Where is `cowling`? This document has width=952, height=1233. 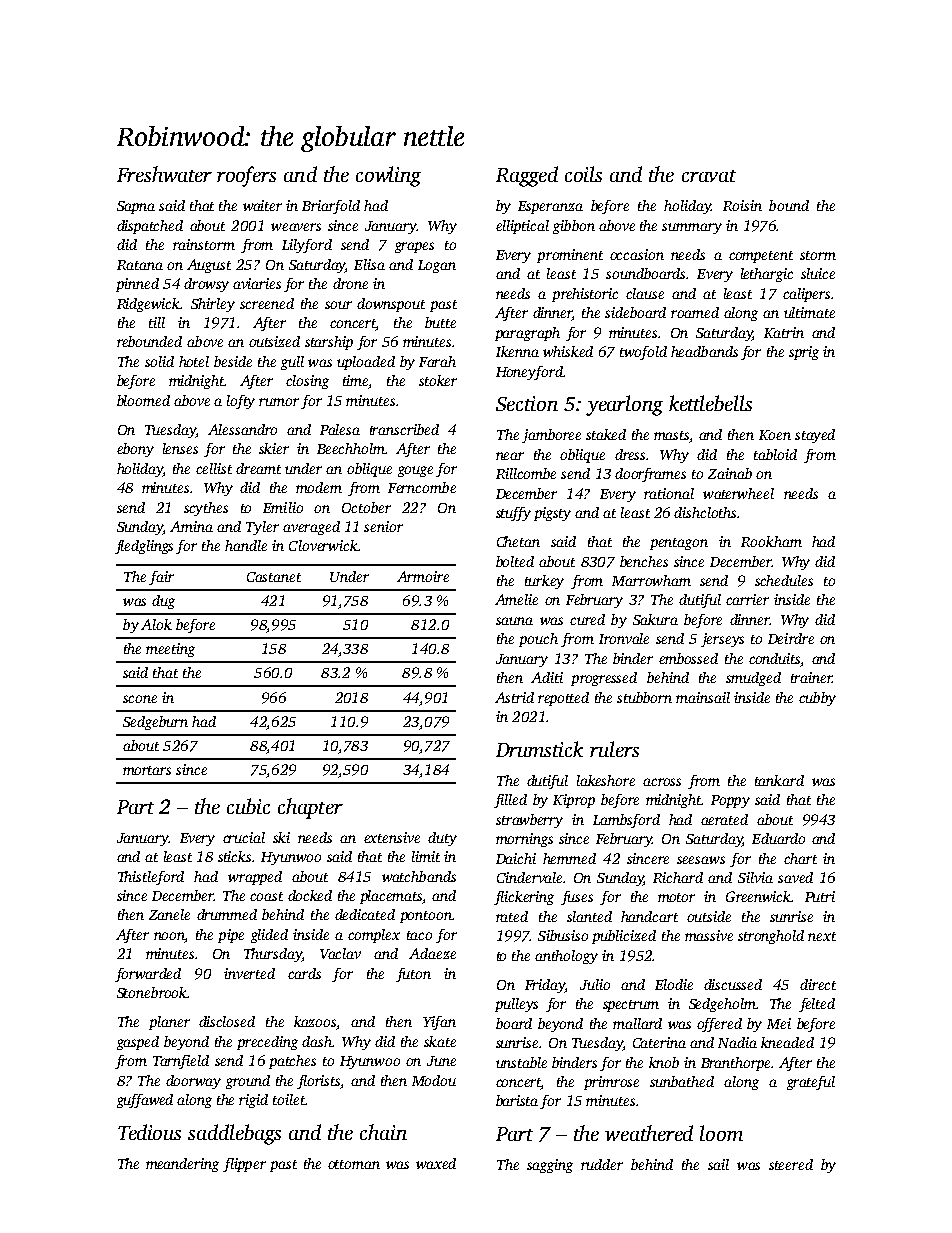 cowling is located at coordinates (388, 176).
